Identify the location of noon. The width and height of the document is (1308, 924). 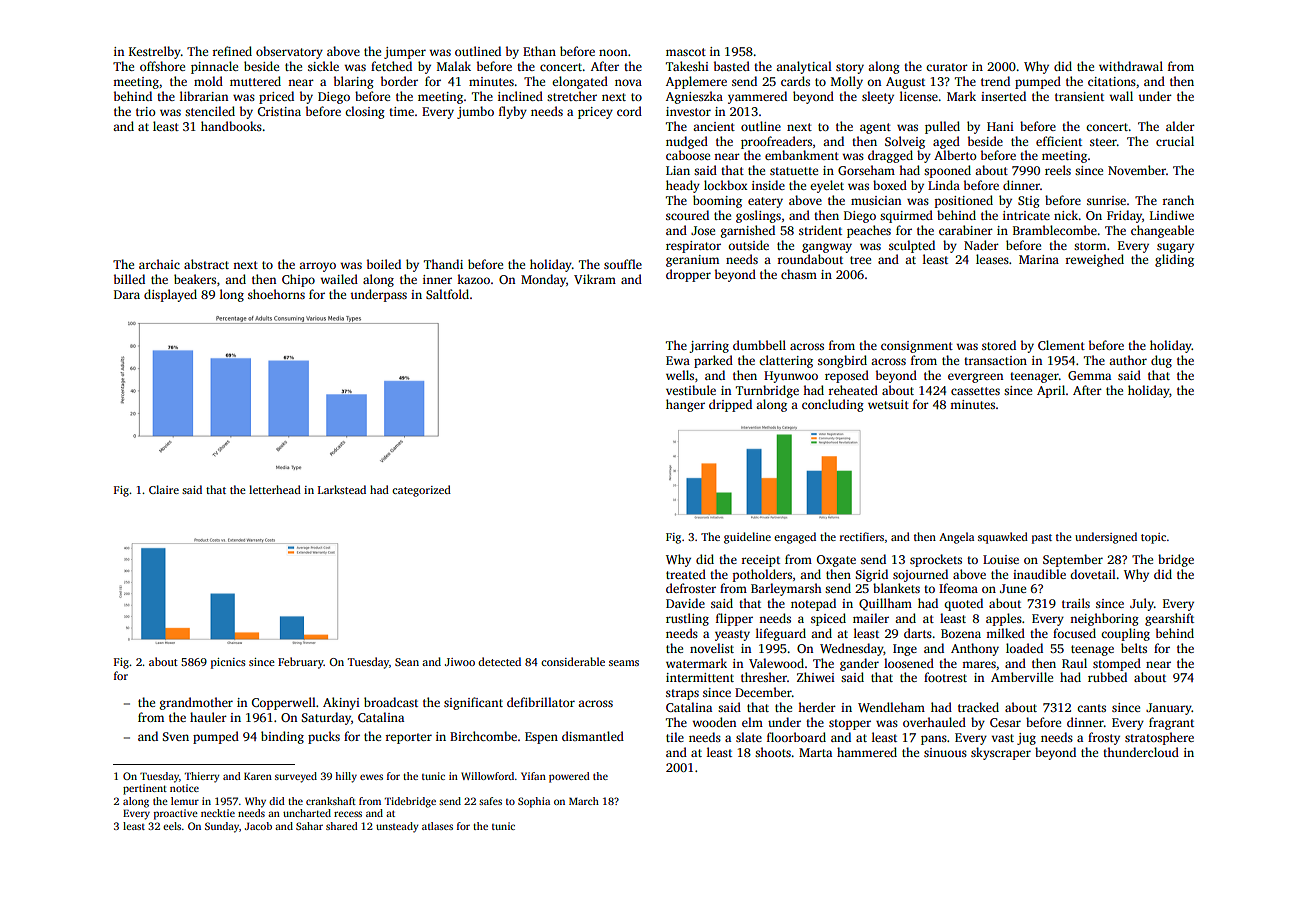
(613, 52).
